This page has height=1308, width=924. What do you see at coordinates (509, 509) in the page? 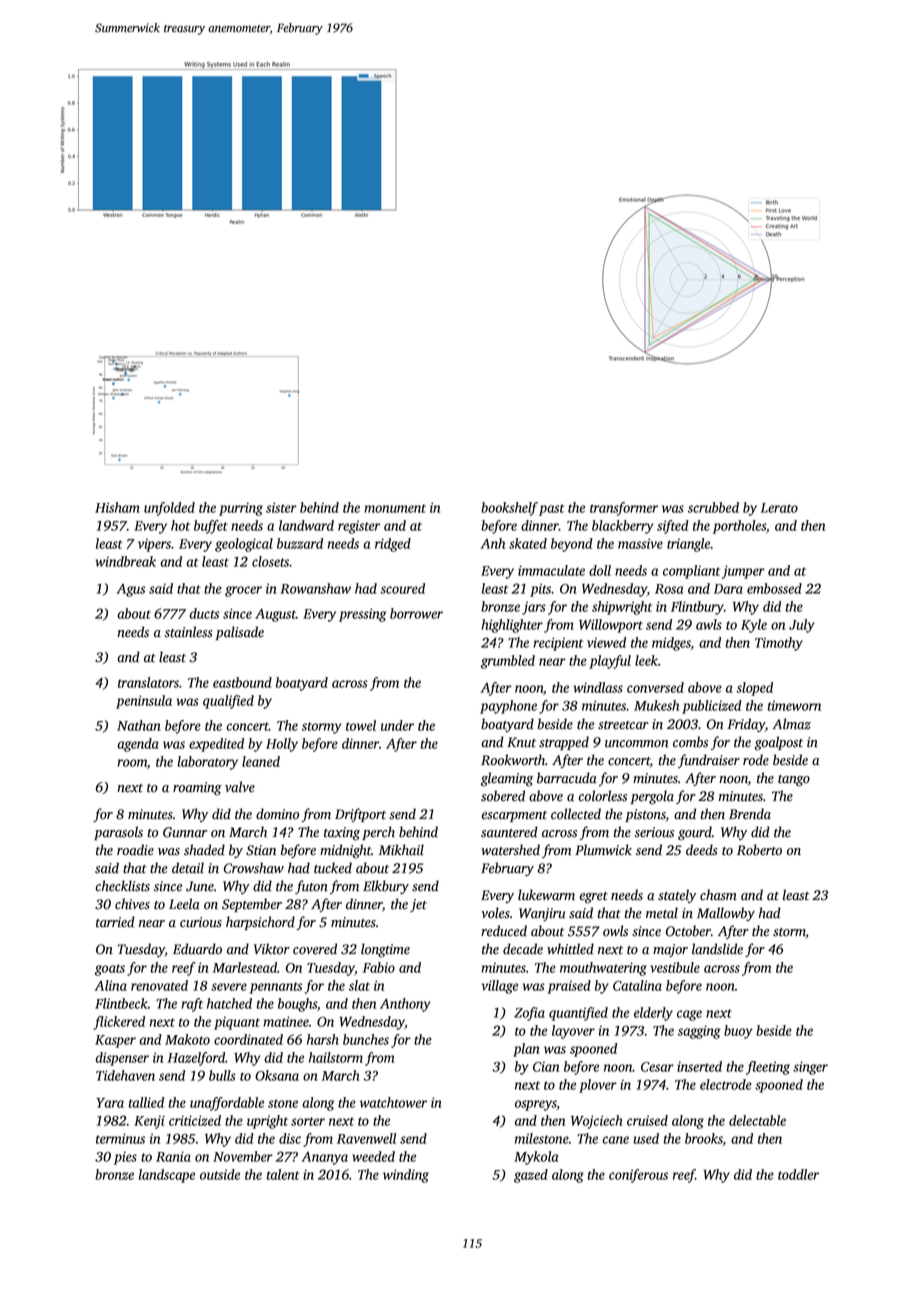
I see `bookshelf` at bounding box center [509, 509].
